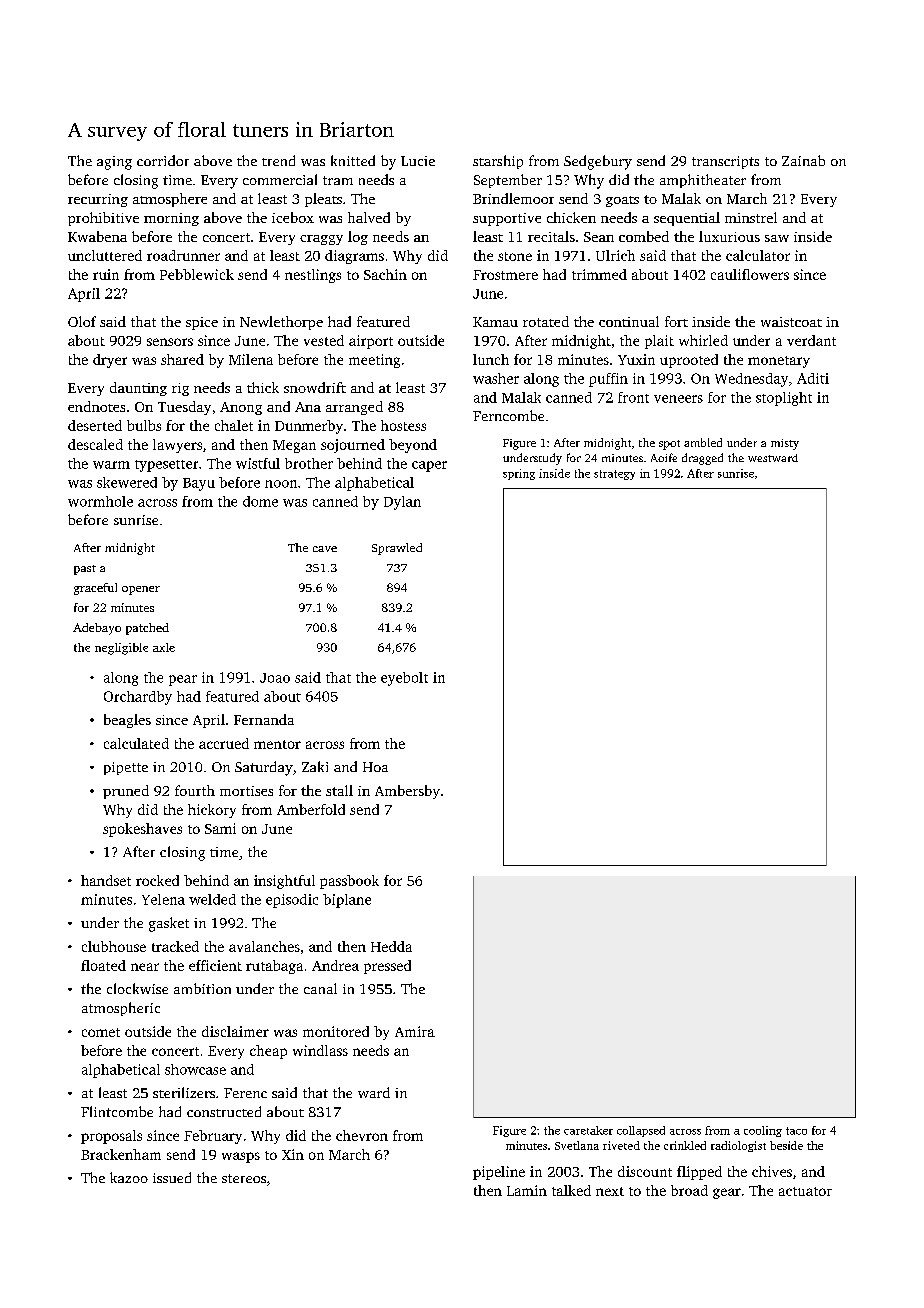  Describe the element at coordinates (260, 501) in the screenshot. I see `dome` at that location.
